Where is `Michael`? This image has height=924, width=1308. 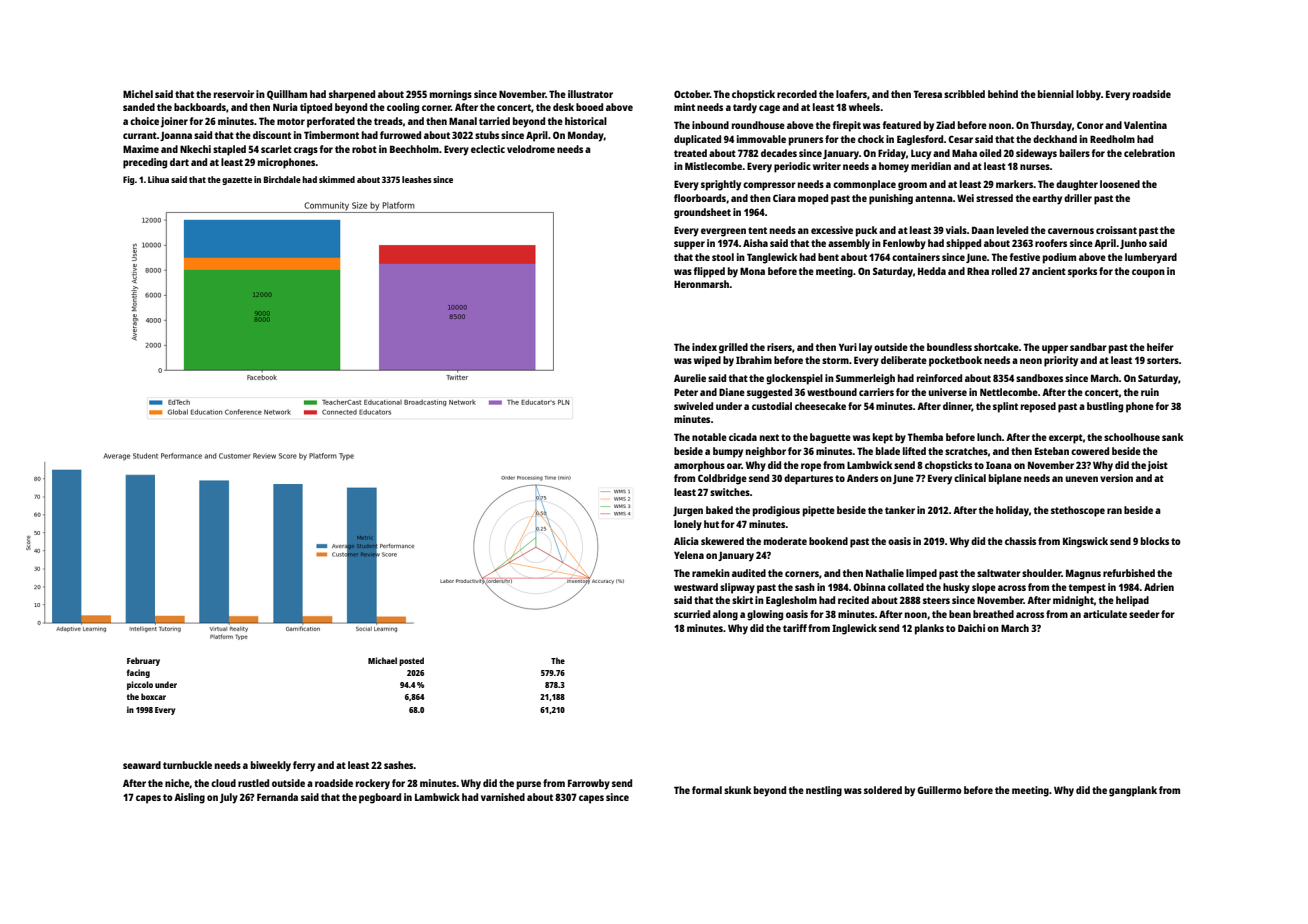 Michael is located at coordinates (382, 660).
